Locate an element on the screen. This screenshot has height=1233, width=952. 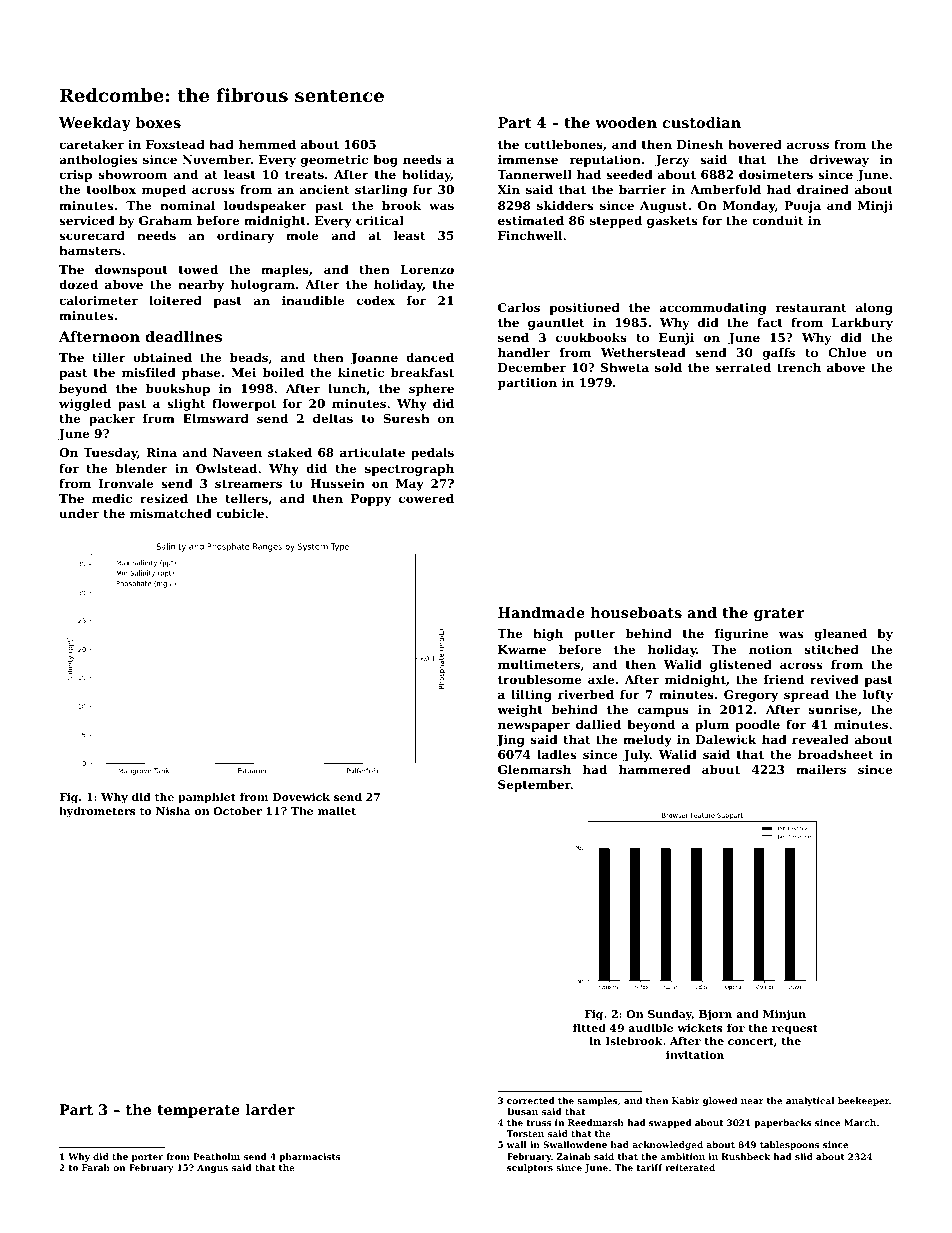
larder is located at coordinates (270, 1109).
